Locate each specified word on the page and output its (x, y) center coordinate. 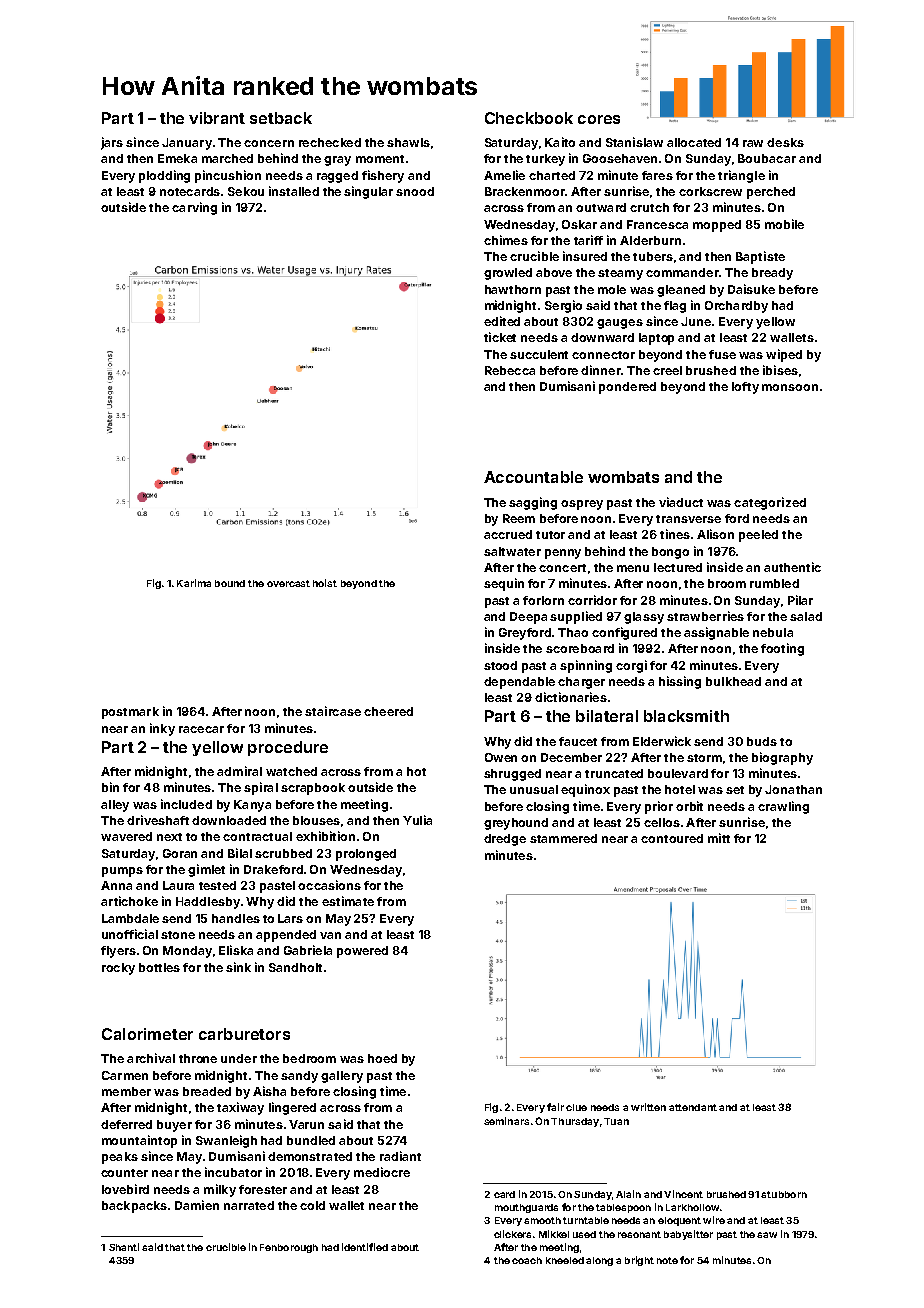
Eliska (236, 950)
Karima (194, 583)
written (648, 1107)
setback (281, 118)
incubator (233, 1172)
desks (785, 142)
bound (230, 583)
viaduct (681, 502)
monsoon (790, 387)
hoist (325, 583)
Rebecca (510, 370)
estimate (348, 901)
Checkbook (529, 118)
